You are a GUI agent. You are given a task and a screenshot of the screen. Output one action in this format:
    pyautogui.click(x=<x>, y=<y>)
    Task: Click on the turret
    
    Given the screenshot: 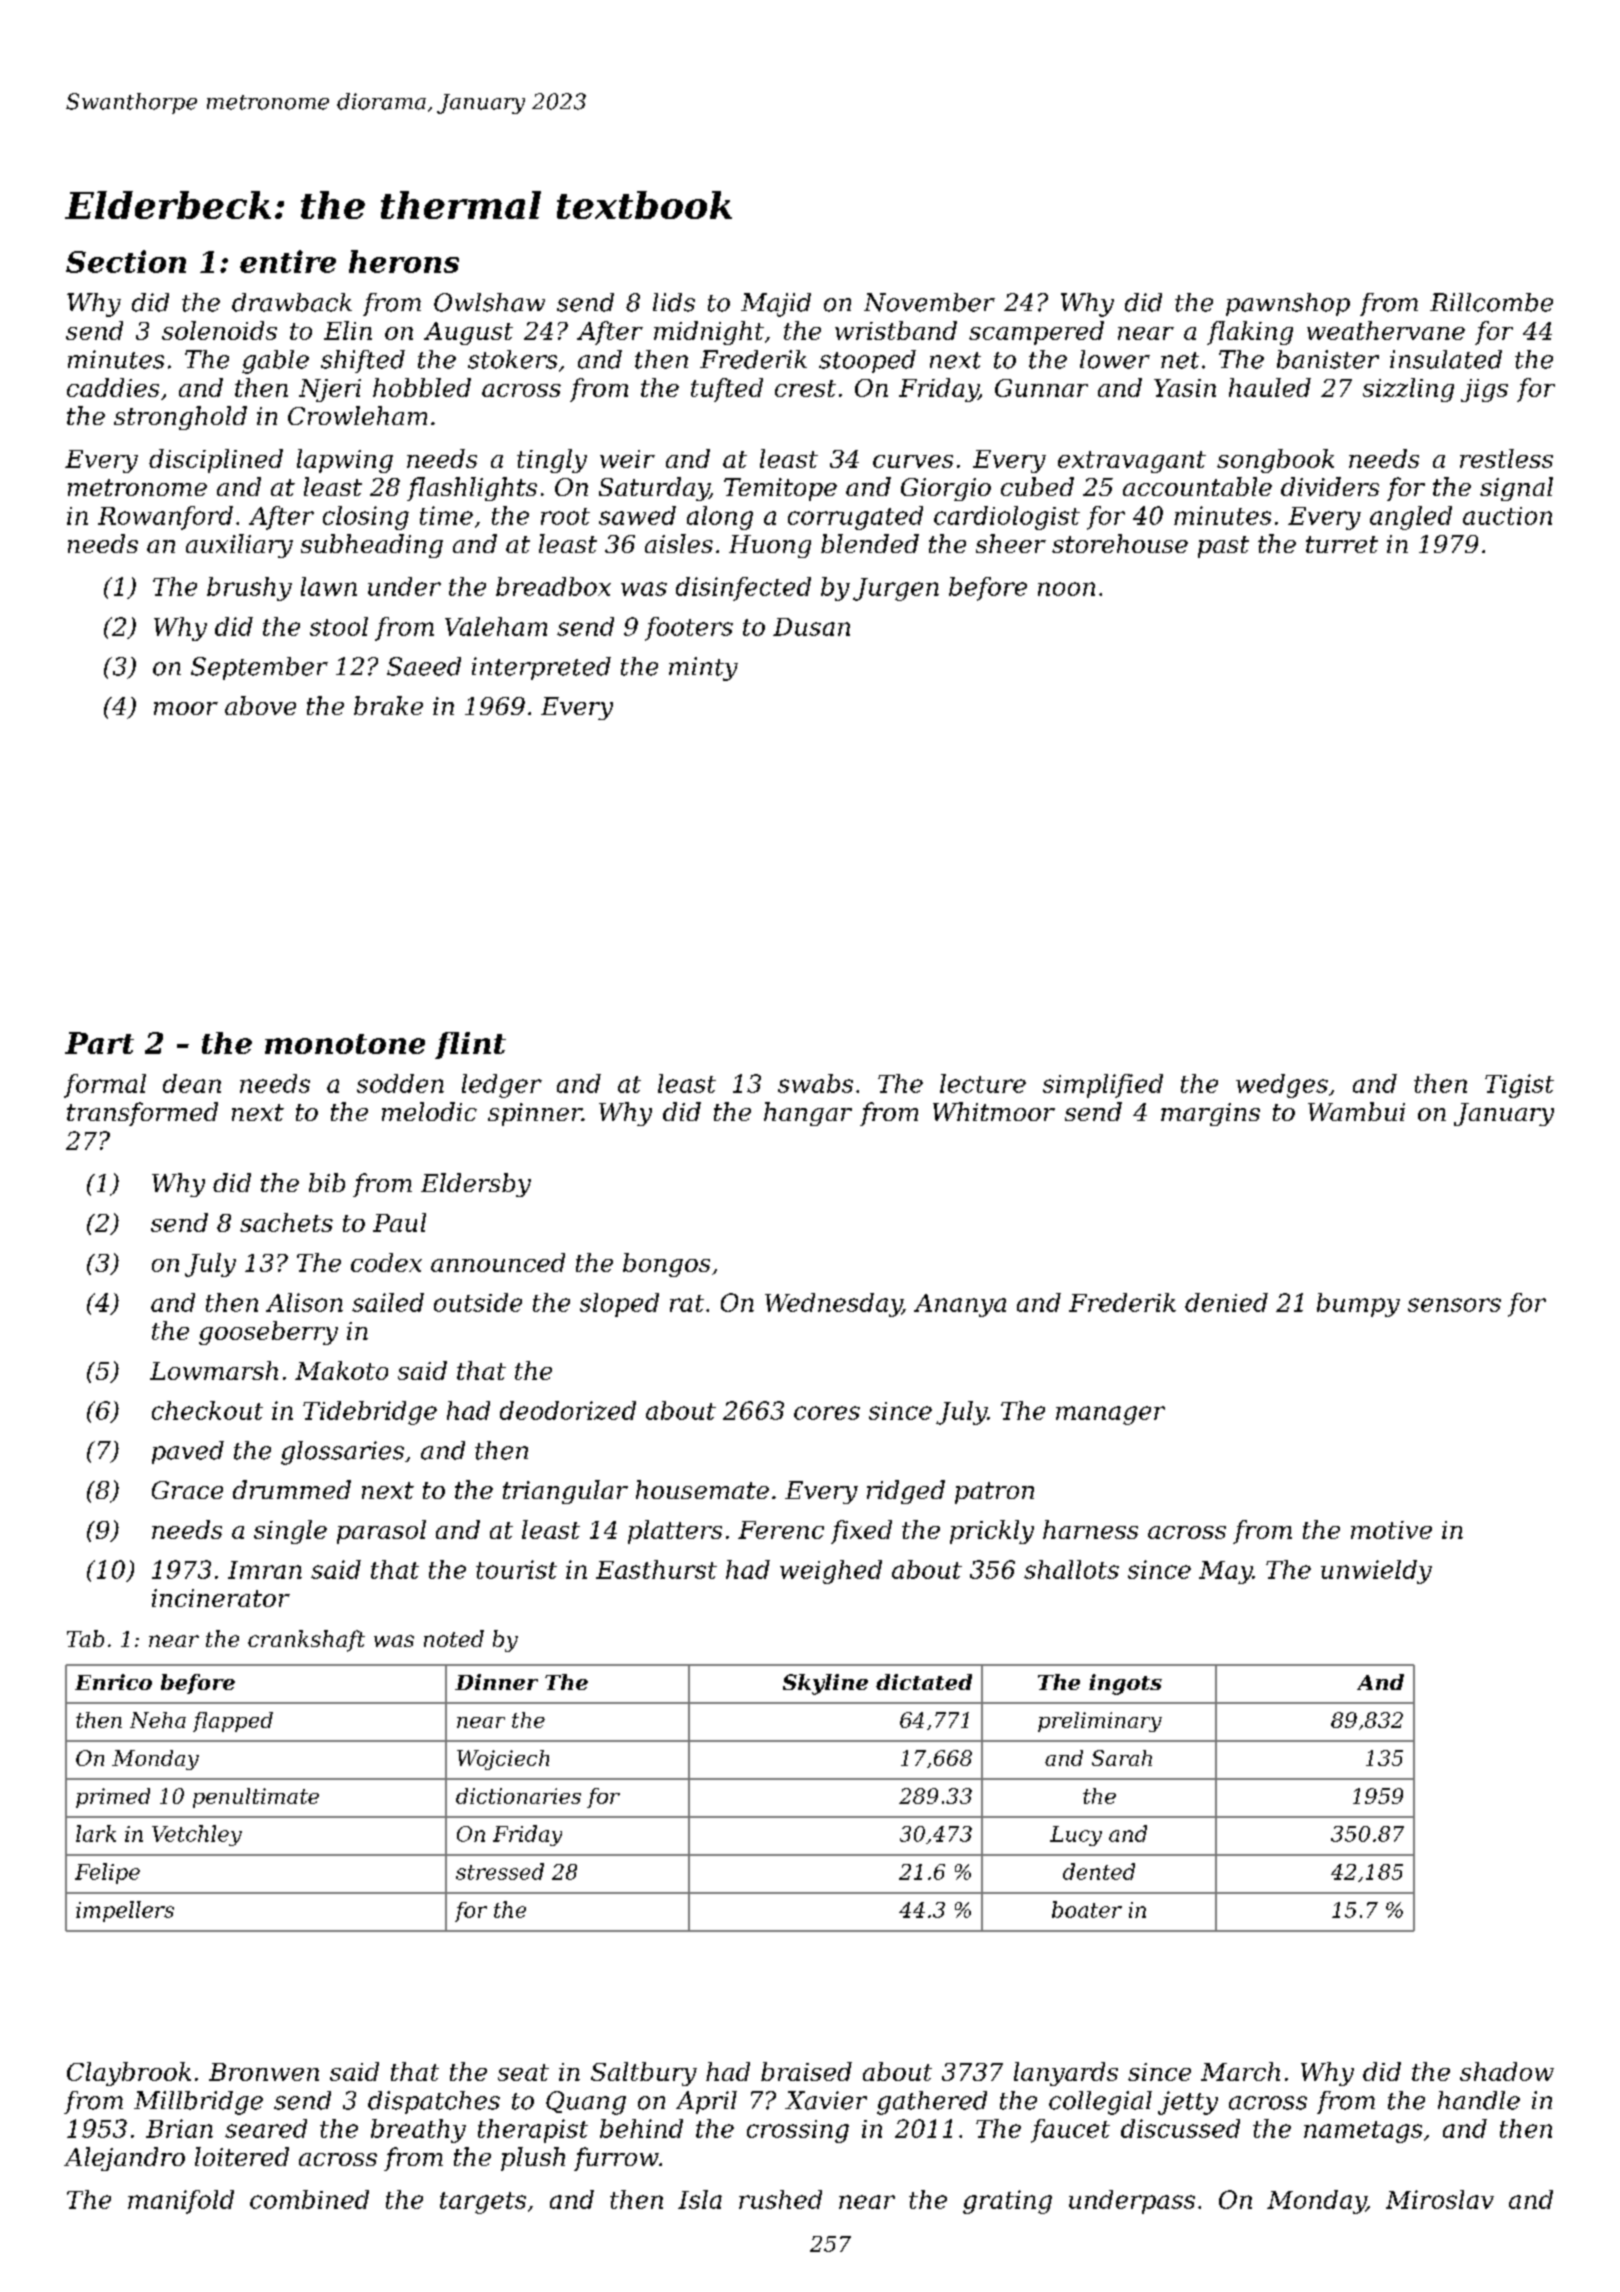 What is the action you would take?
    pyautogui.click(x=1342, y=544)
